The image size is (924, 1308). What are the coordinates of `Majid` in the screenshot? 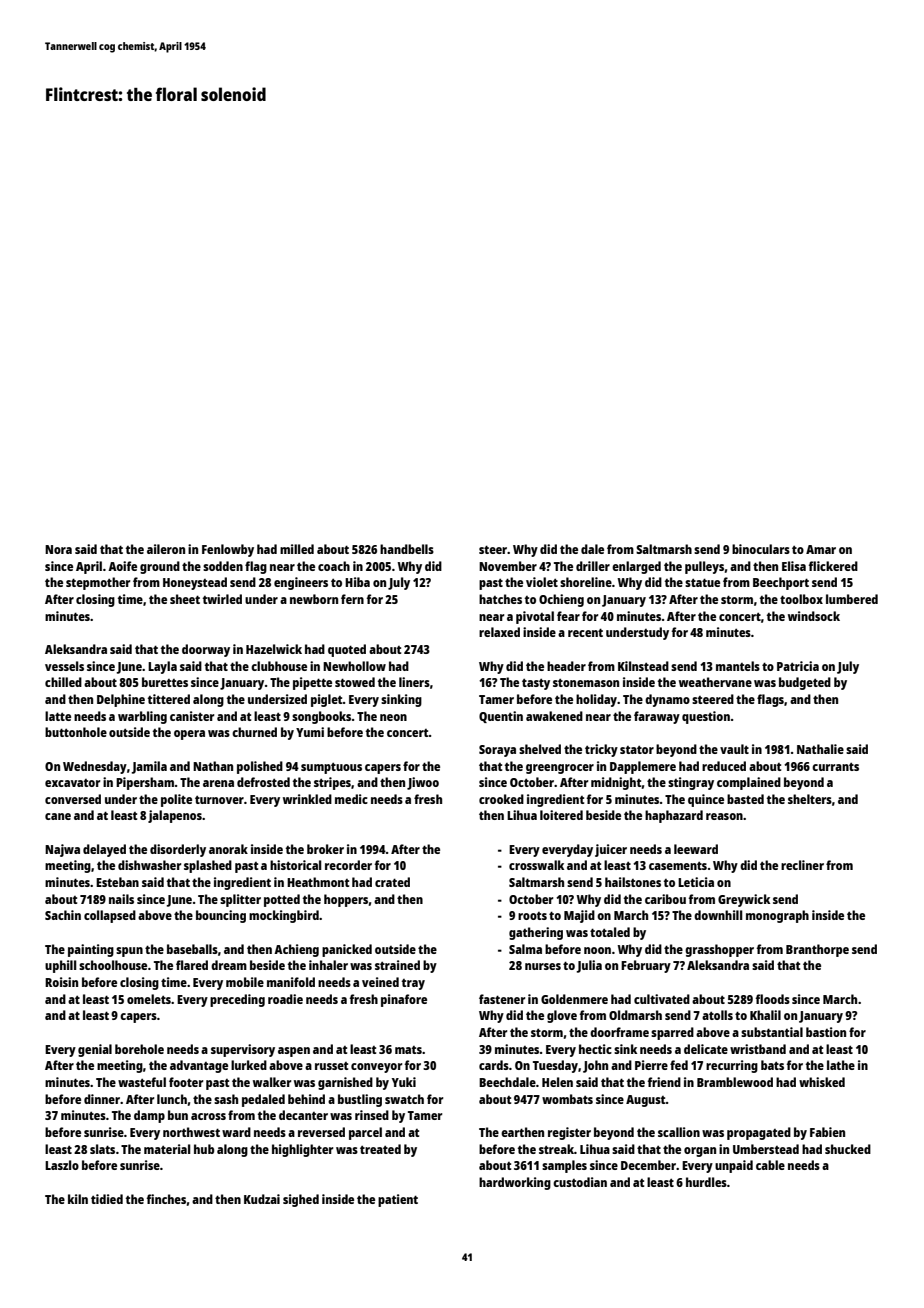 It's located at (579, 916).
